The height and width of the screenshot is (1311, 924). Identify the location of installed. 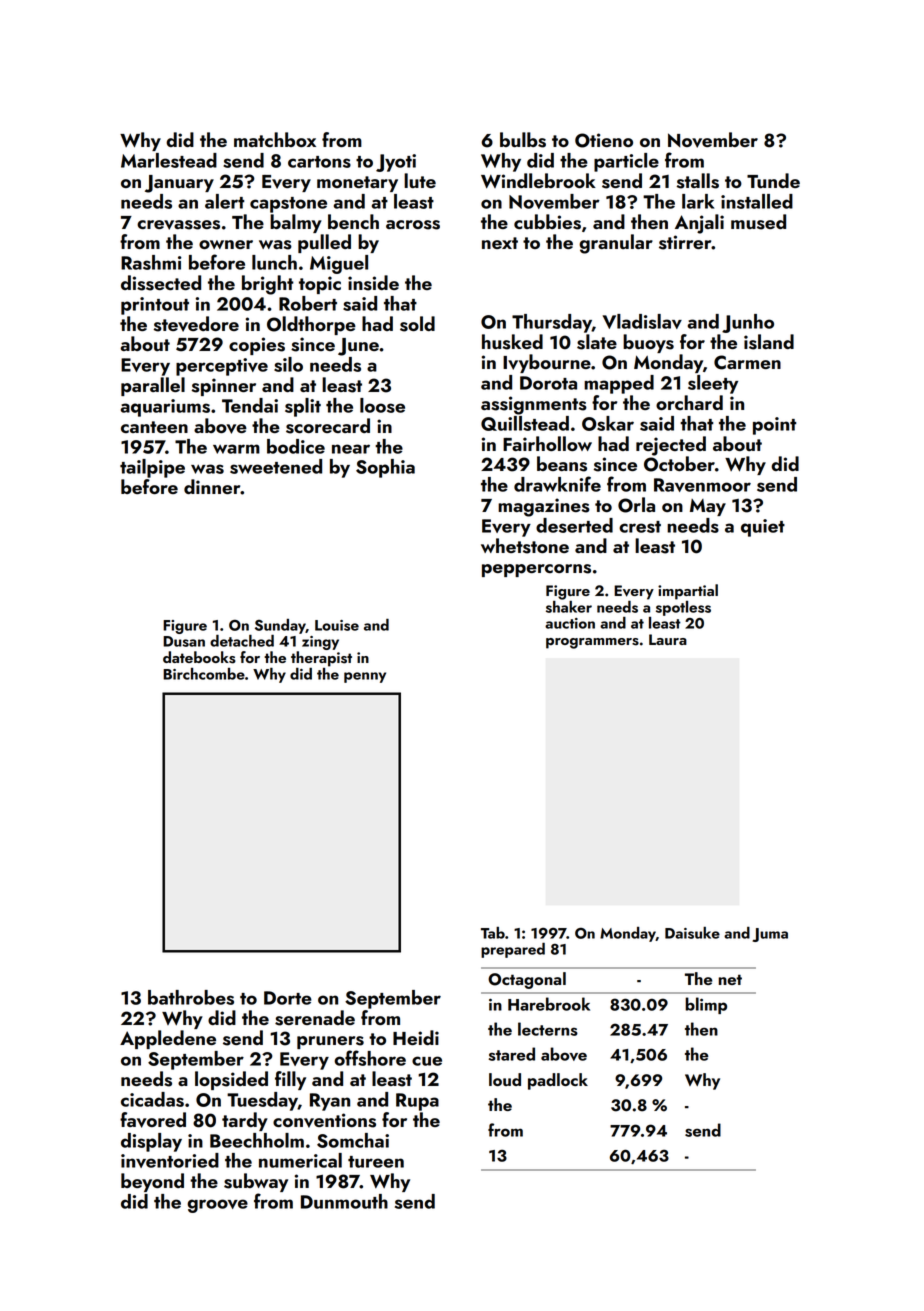
(757, 201).
